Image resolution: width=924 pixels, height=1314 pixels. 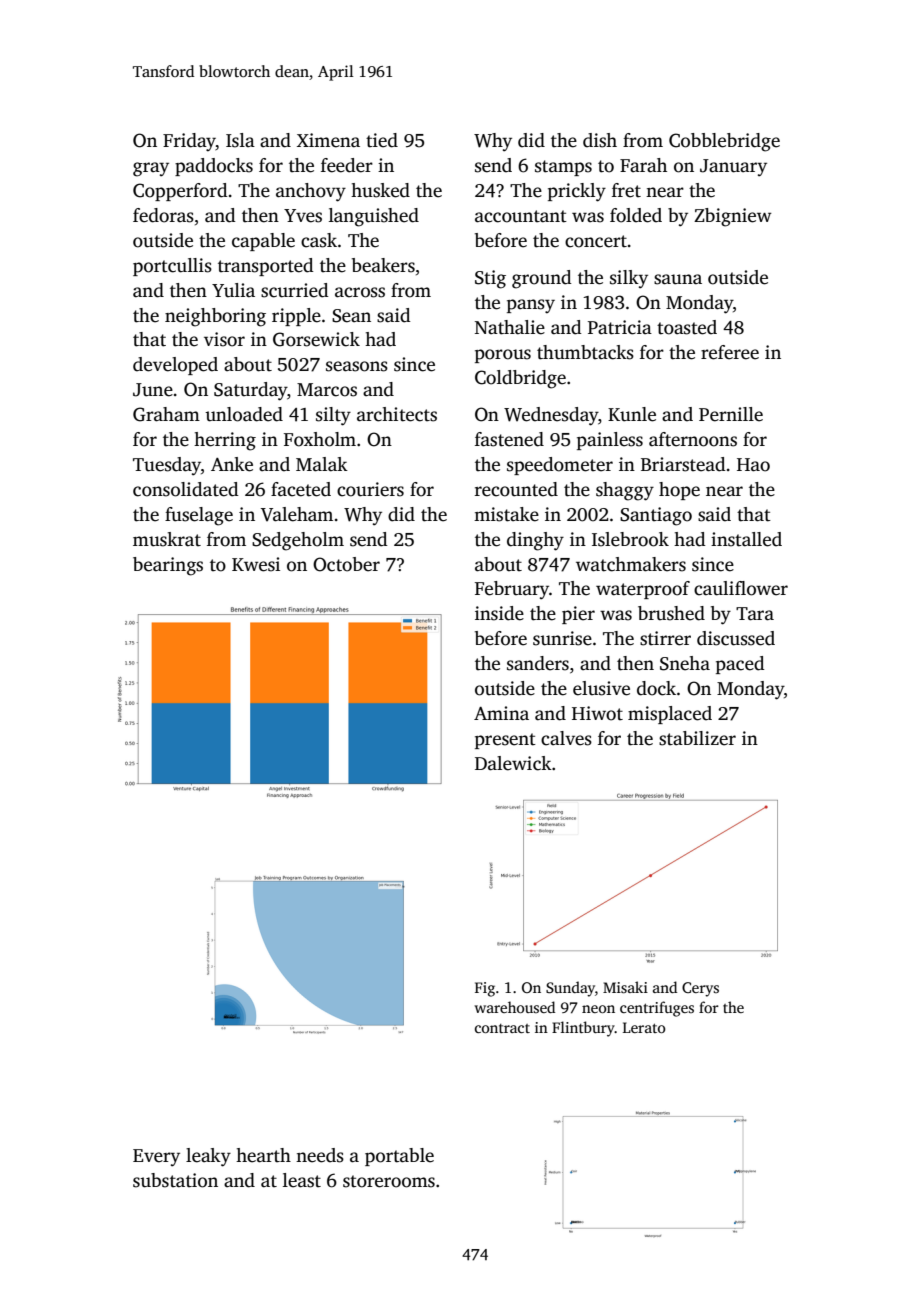 I want to click on thumbtacks, so click(x=585, y=352).
